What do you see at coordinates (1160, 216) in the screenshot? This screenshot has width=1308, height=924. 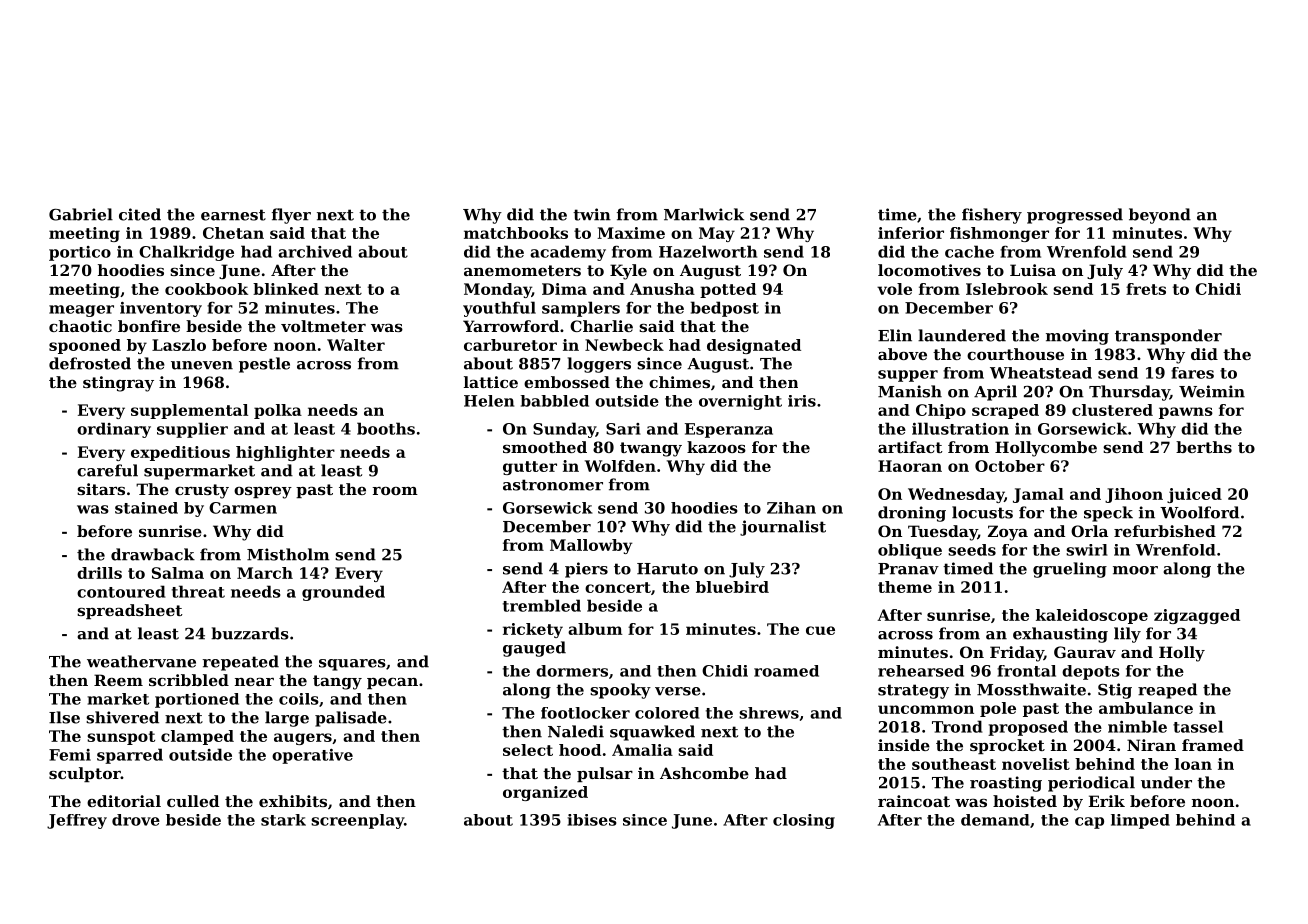 I see `beyond` at bounding box center [1160, 216].
